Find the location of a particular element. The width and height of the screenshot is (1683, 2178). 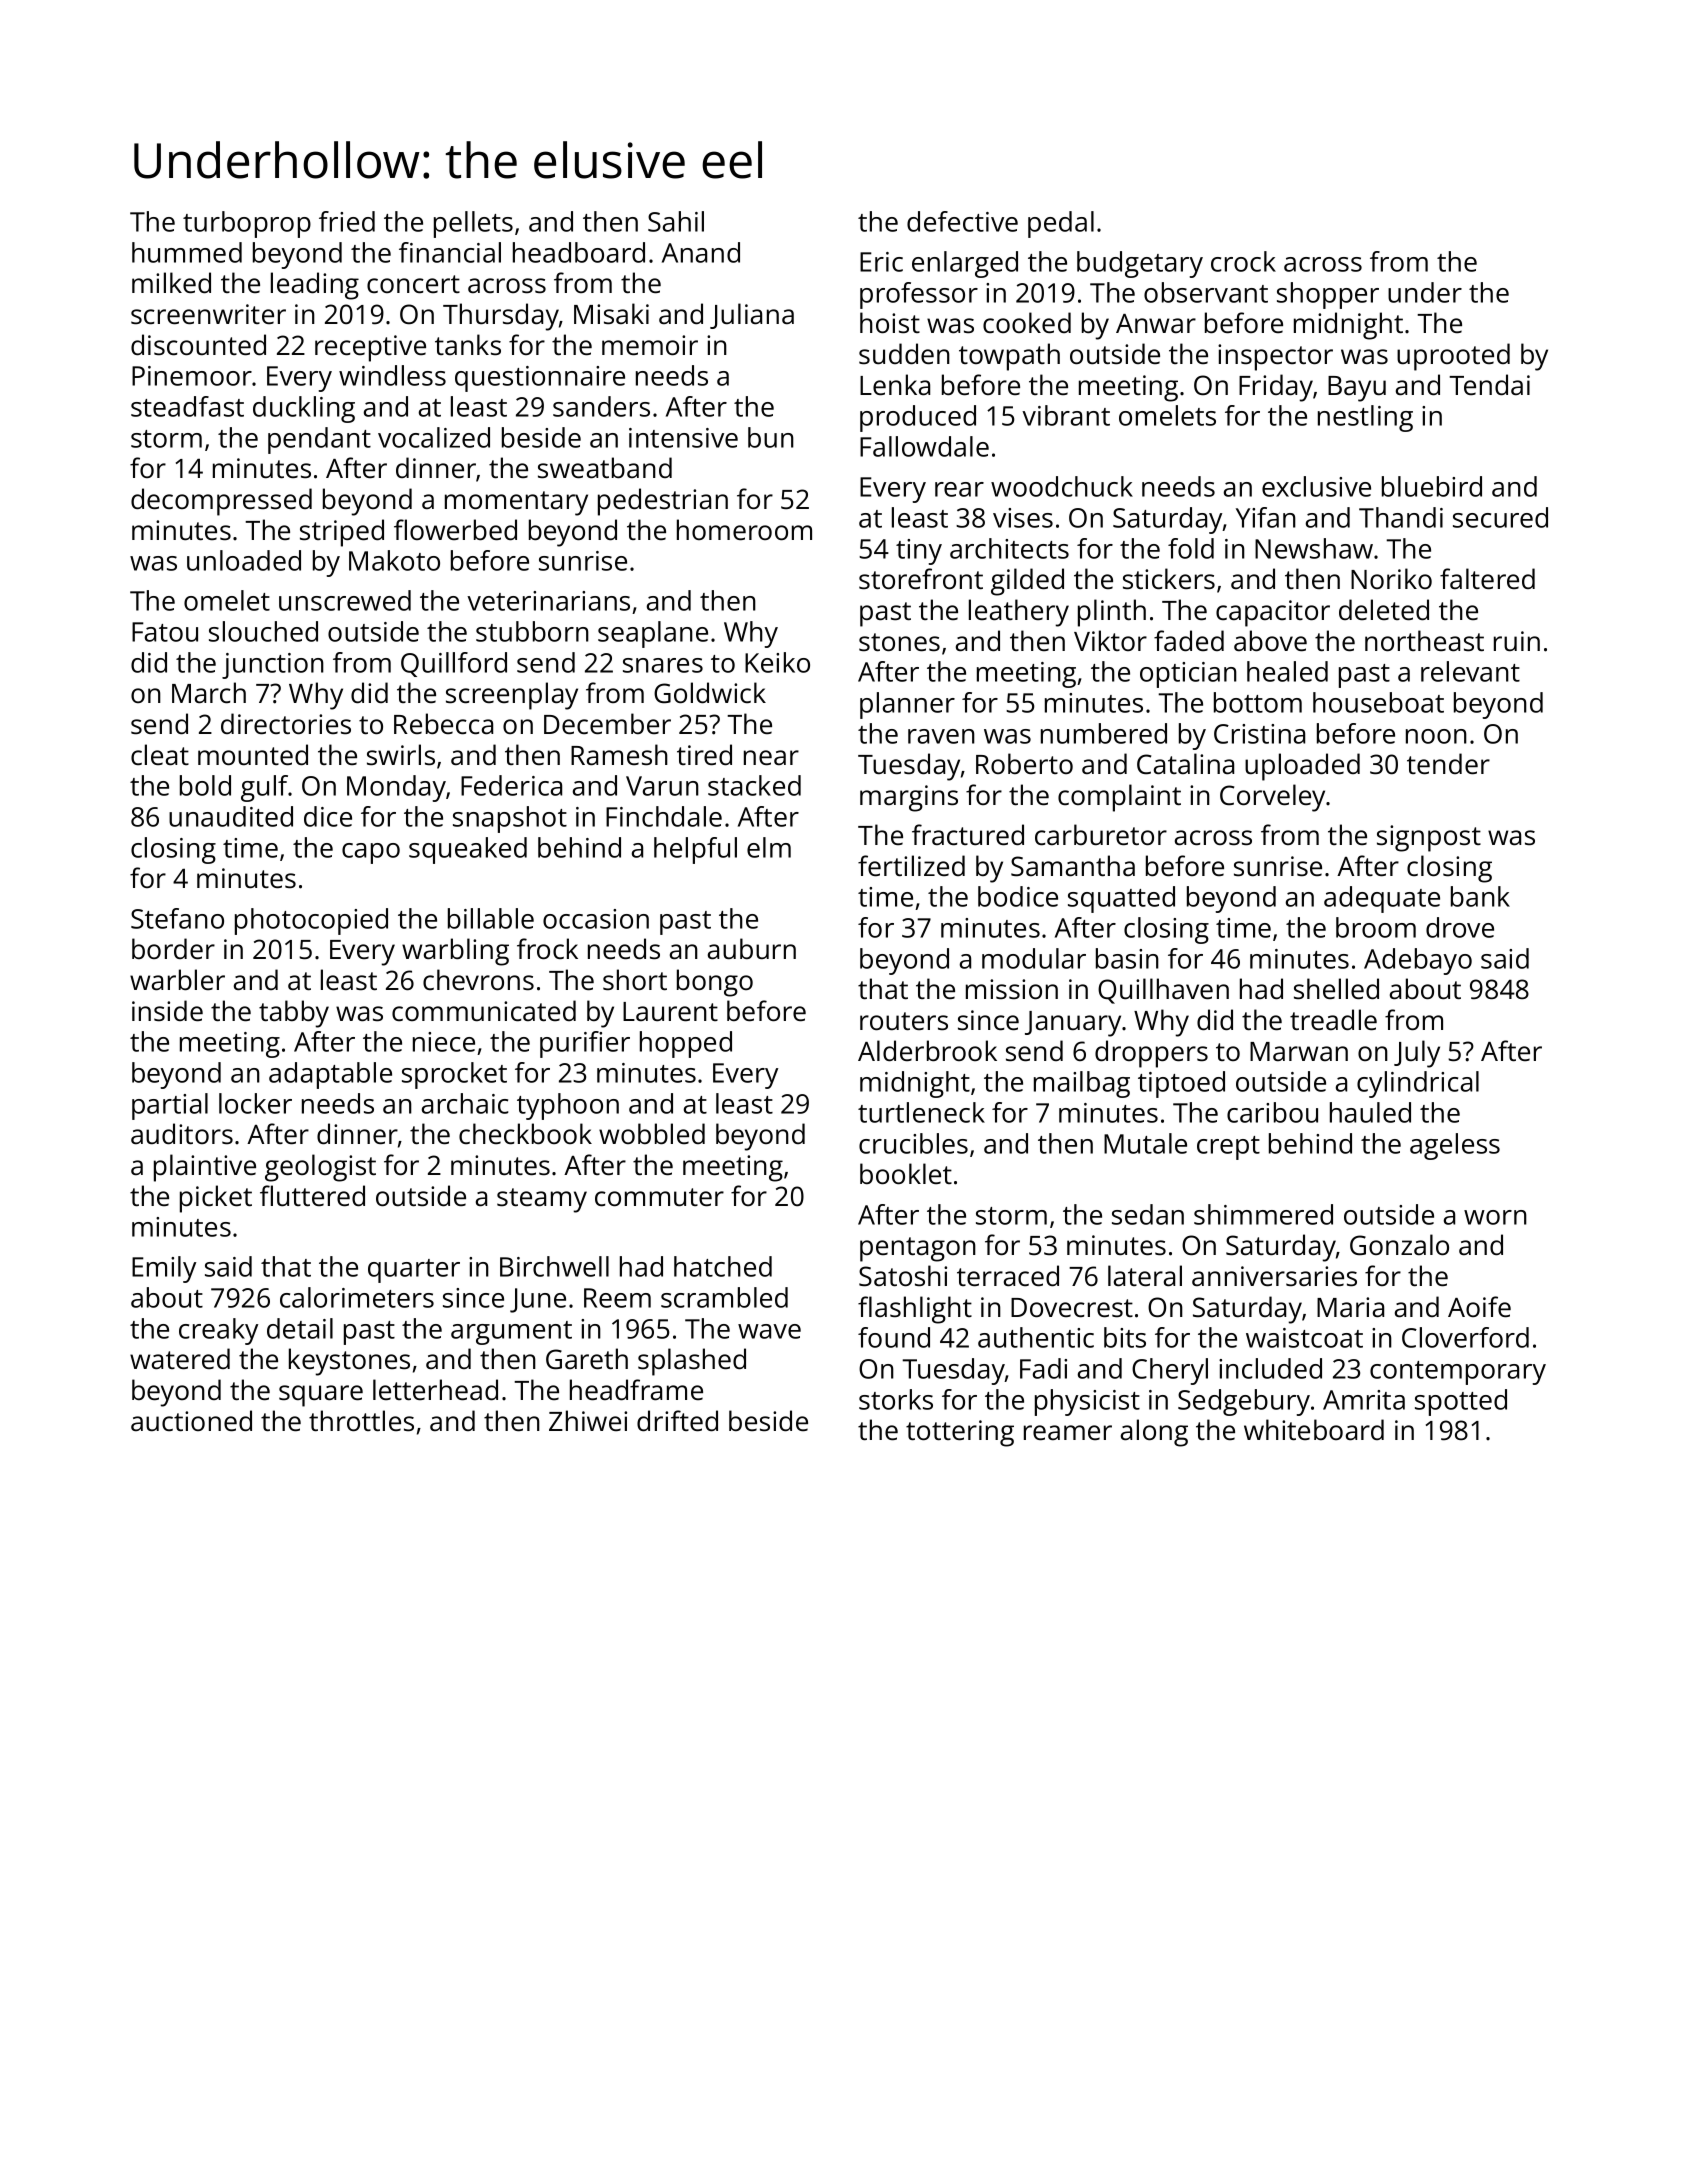

throttles is located at coordinates (361, 1421).
